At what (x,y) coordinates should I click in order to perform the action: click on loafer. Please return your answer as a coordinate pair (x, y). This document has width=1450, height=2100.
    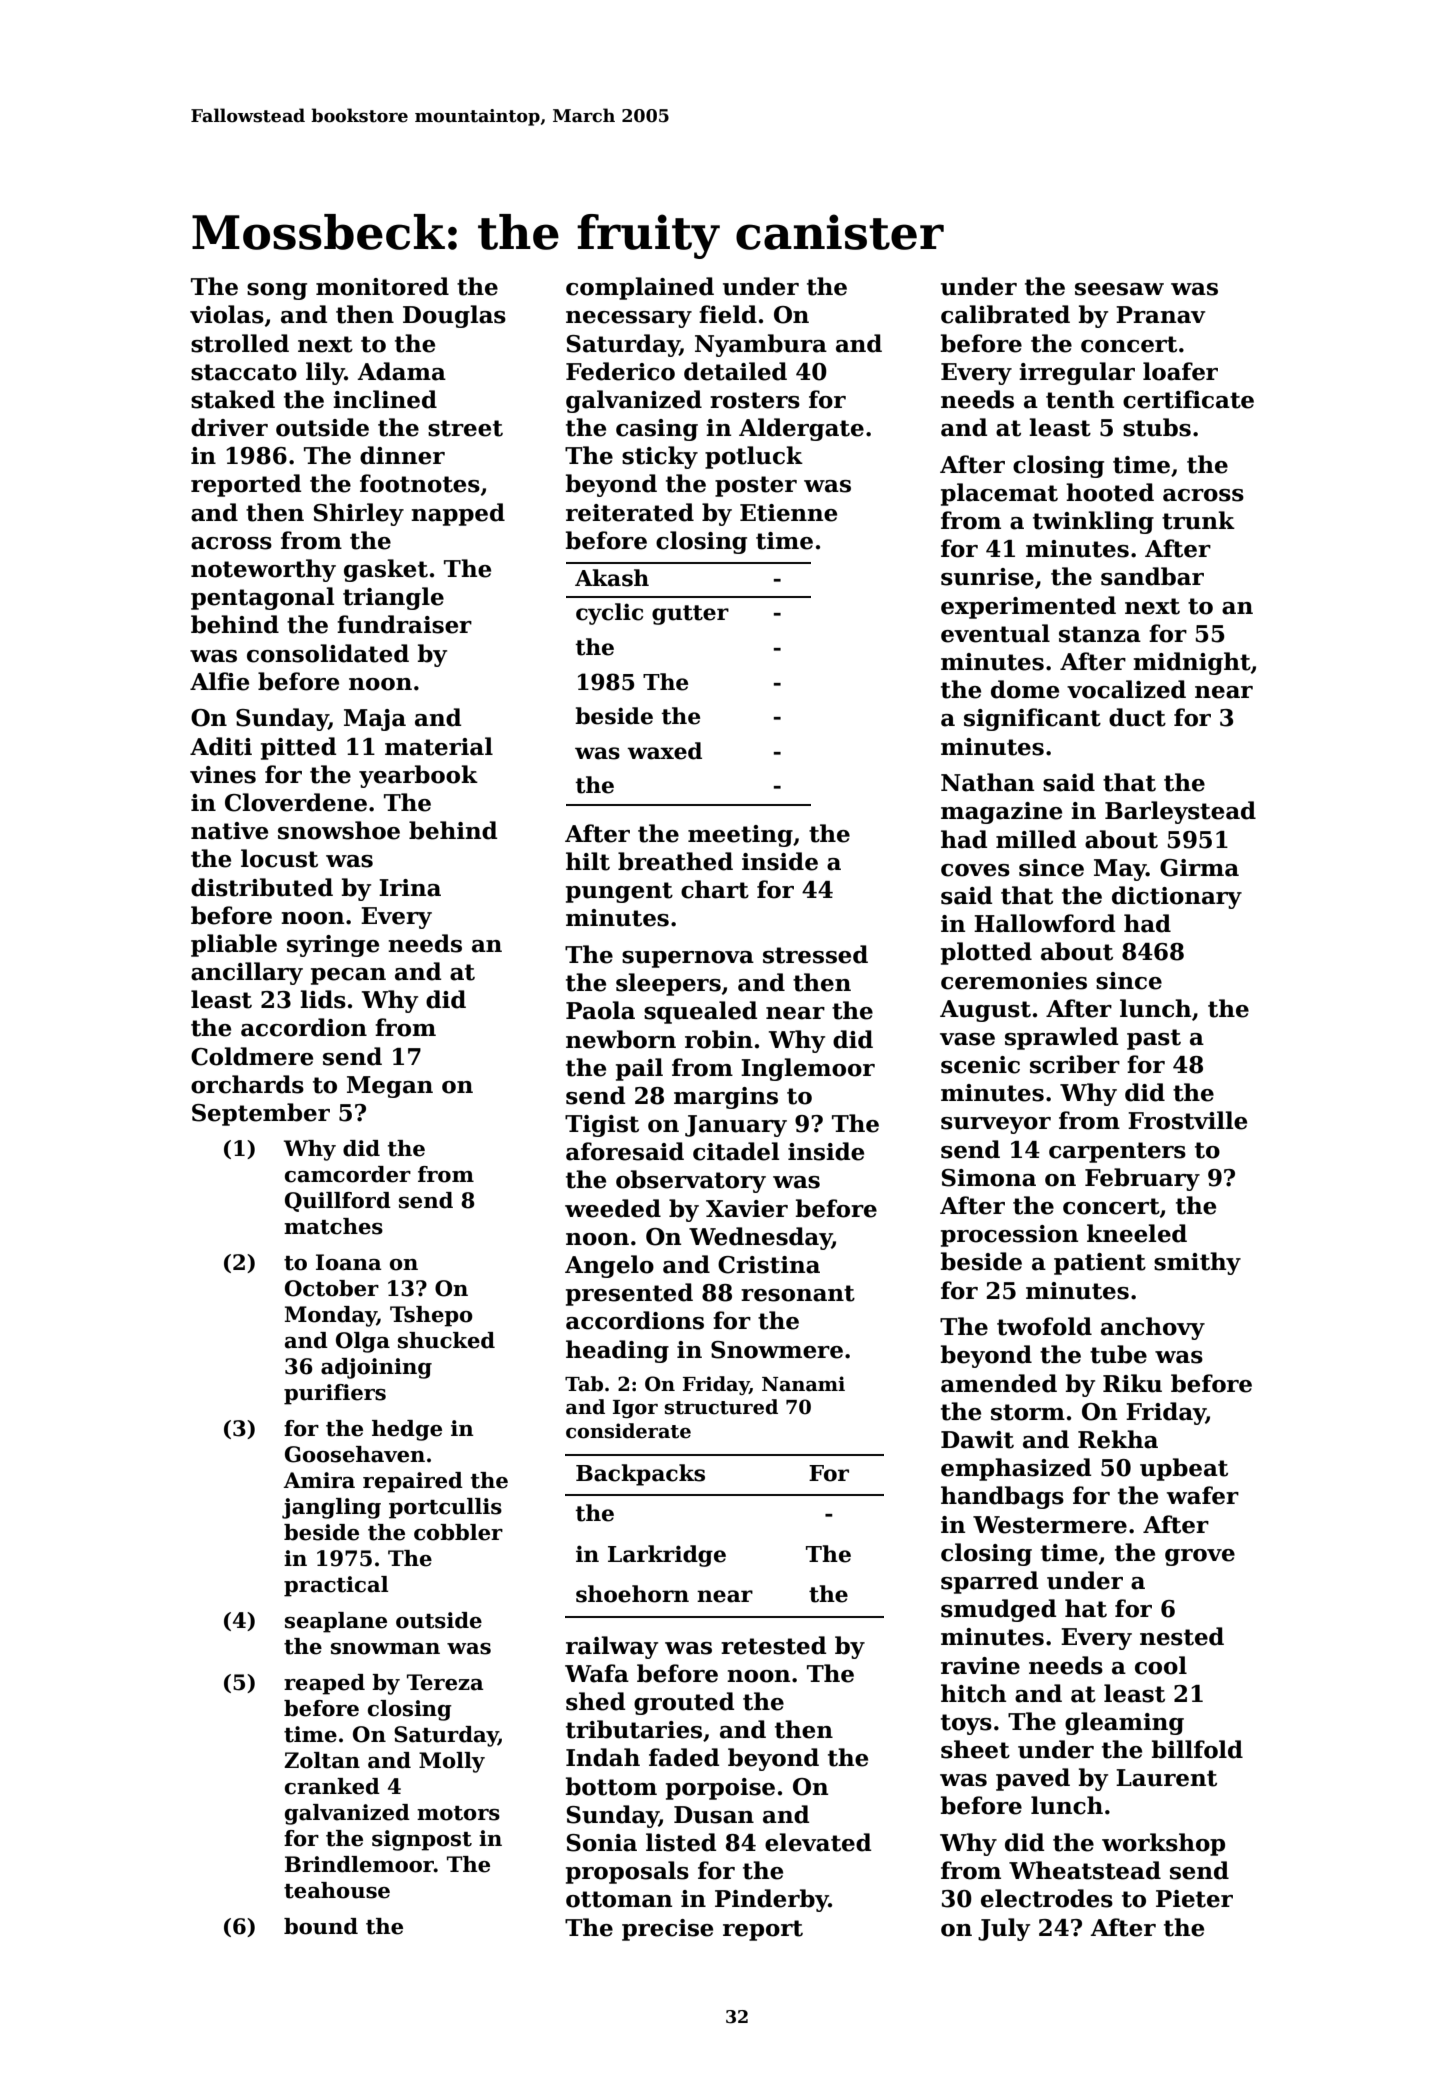
    Looking at the image, I should click on (1180, 371).
